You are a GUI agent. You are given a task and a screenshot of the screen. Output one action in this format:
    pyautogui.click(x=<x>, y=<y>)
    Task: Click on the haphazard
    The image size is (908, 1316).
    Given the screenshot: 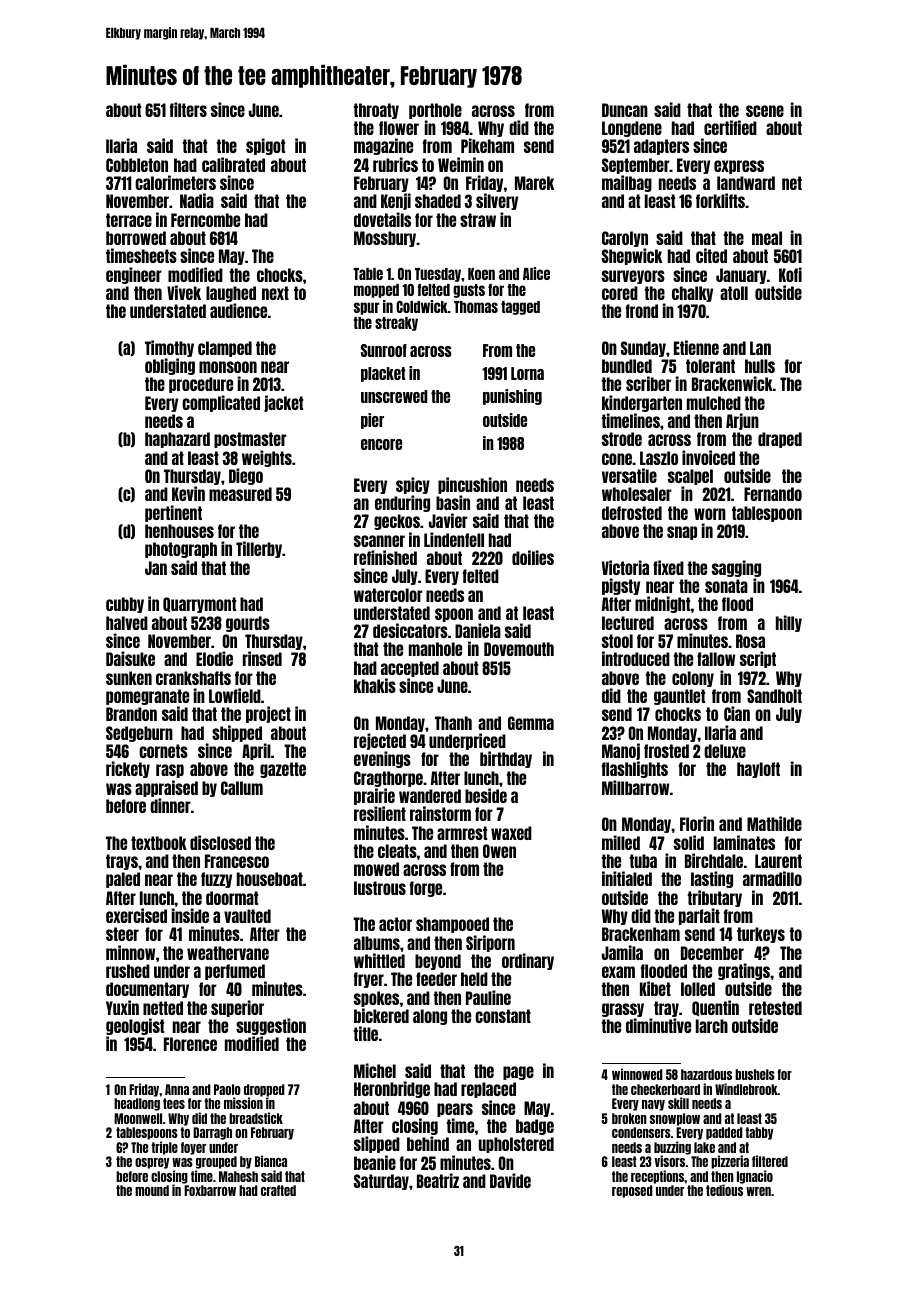 What is the action you would take?
    pyautogui.click(x=177, y=440)
